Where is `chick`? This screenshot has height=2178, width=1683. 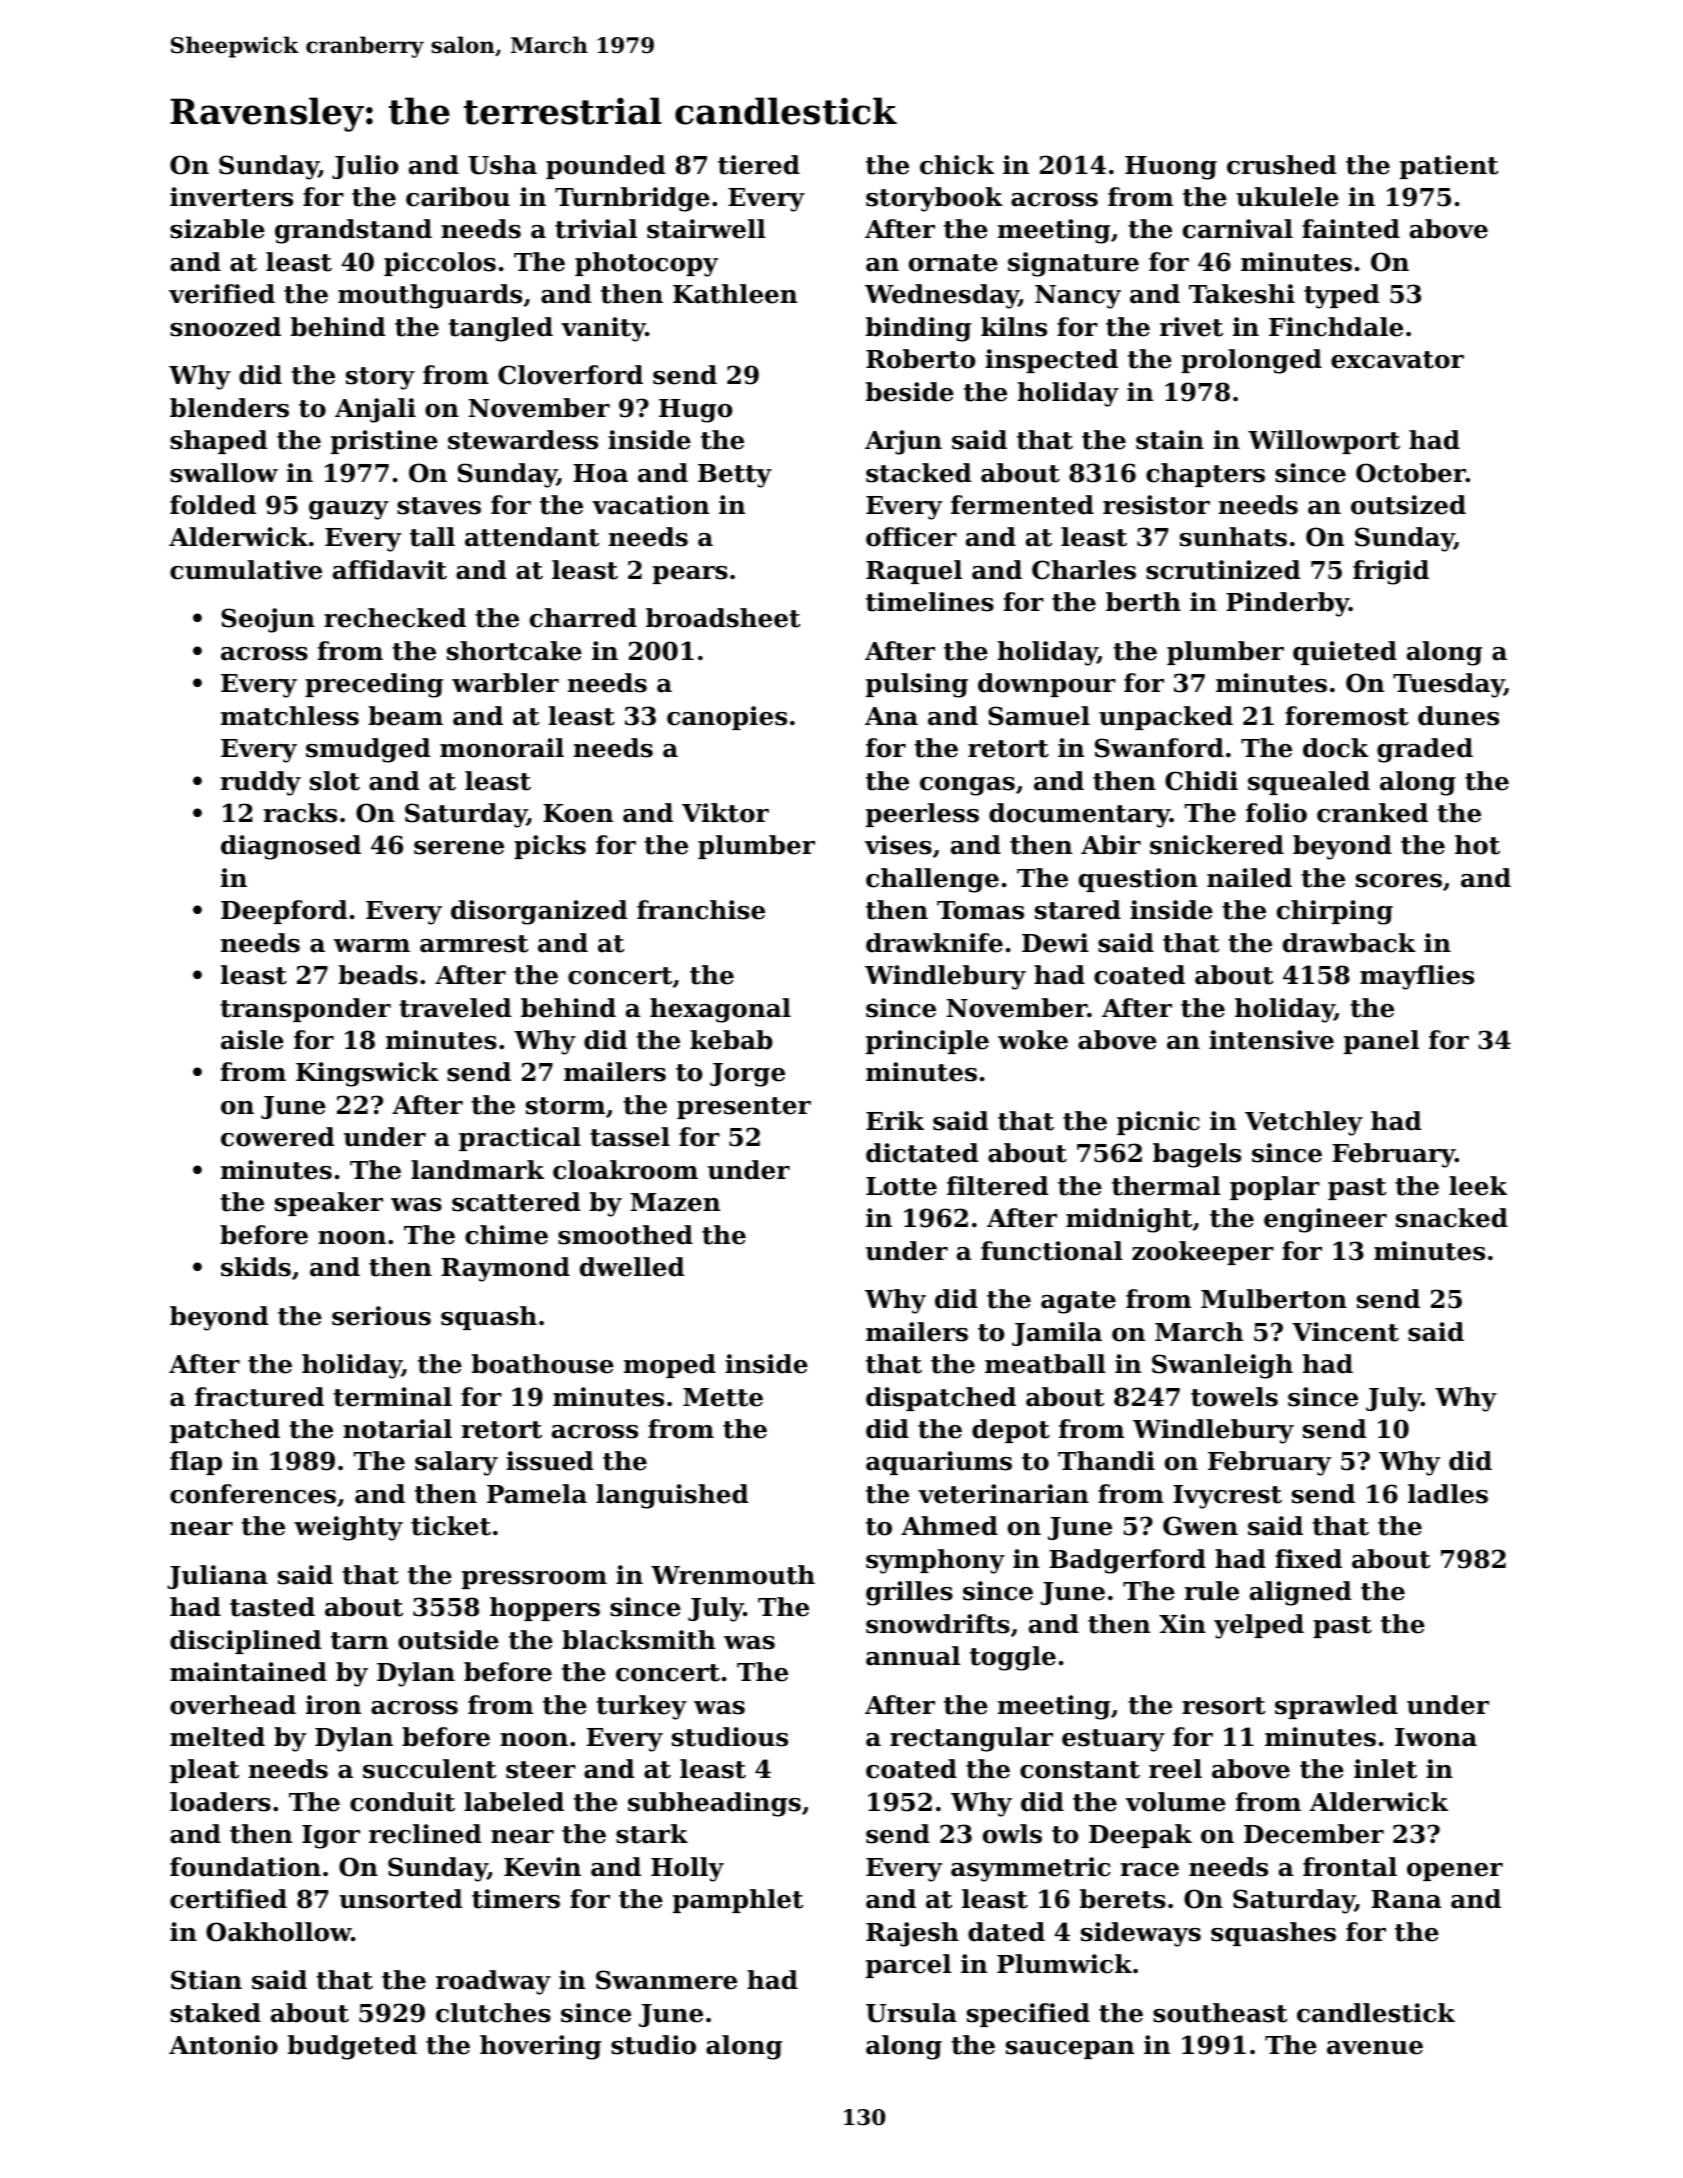
chick is located at coordinates (957, 165).
